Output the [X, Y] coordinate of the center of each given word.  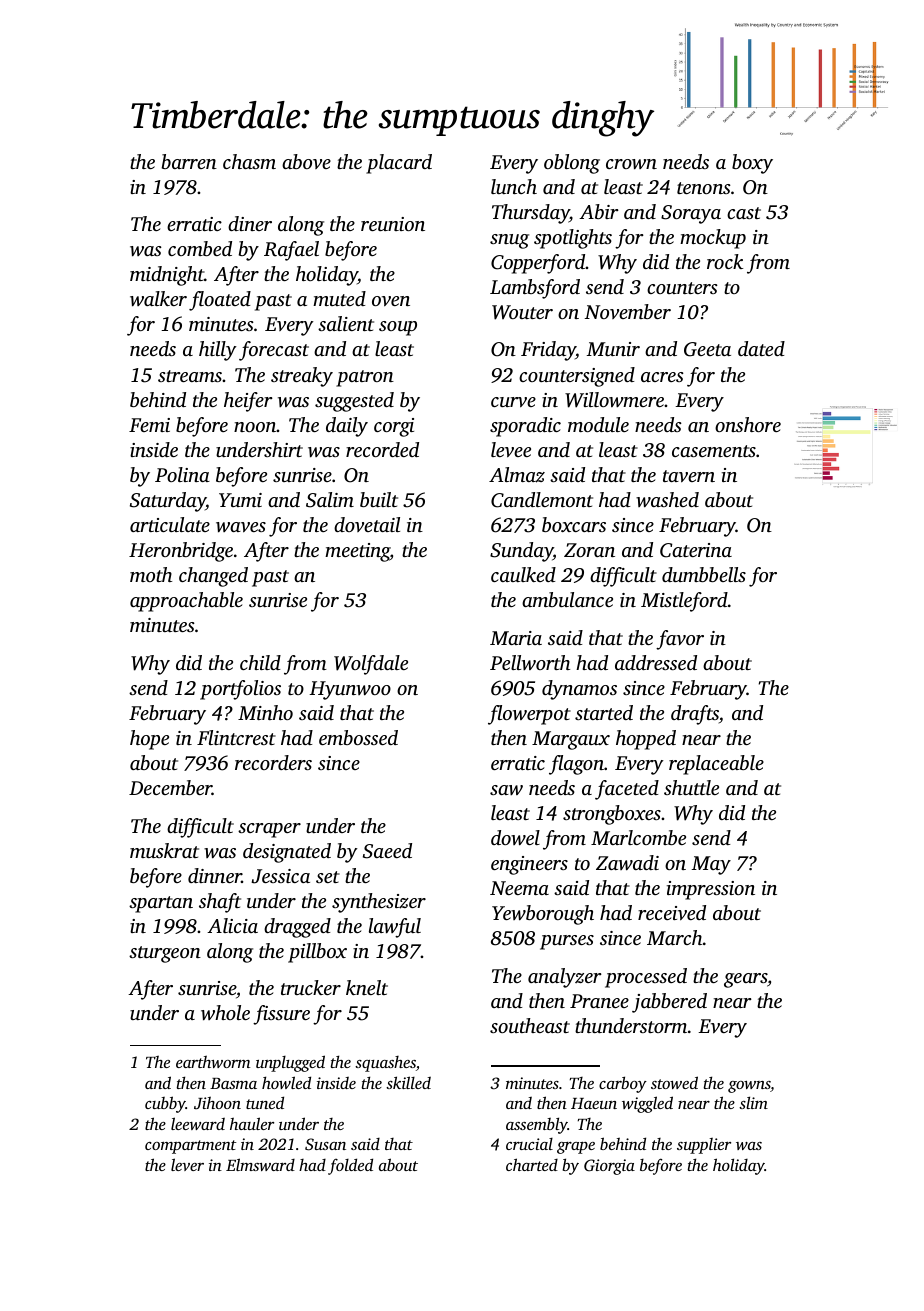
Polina [182, 474]
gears [745, 980]
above [306, 161]
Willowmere [614, 400]
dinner [215, 875]
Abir [599, 211]
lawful [395, 928]
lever [187, 1164]
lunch [514, 186]
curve [513, 402]
